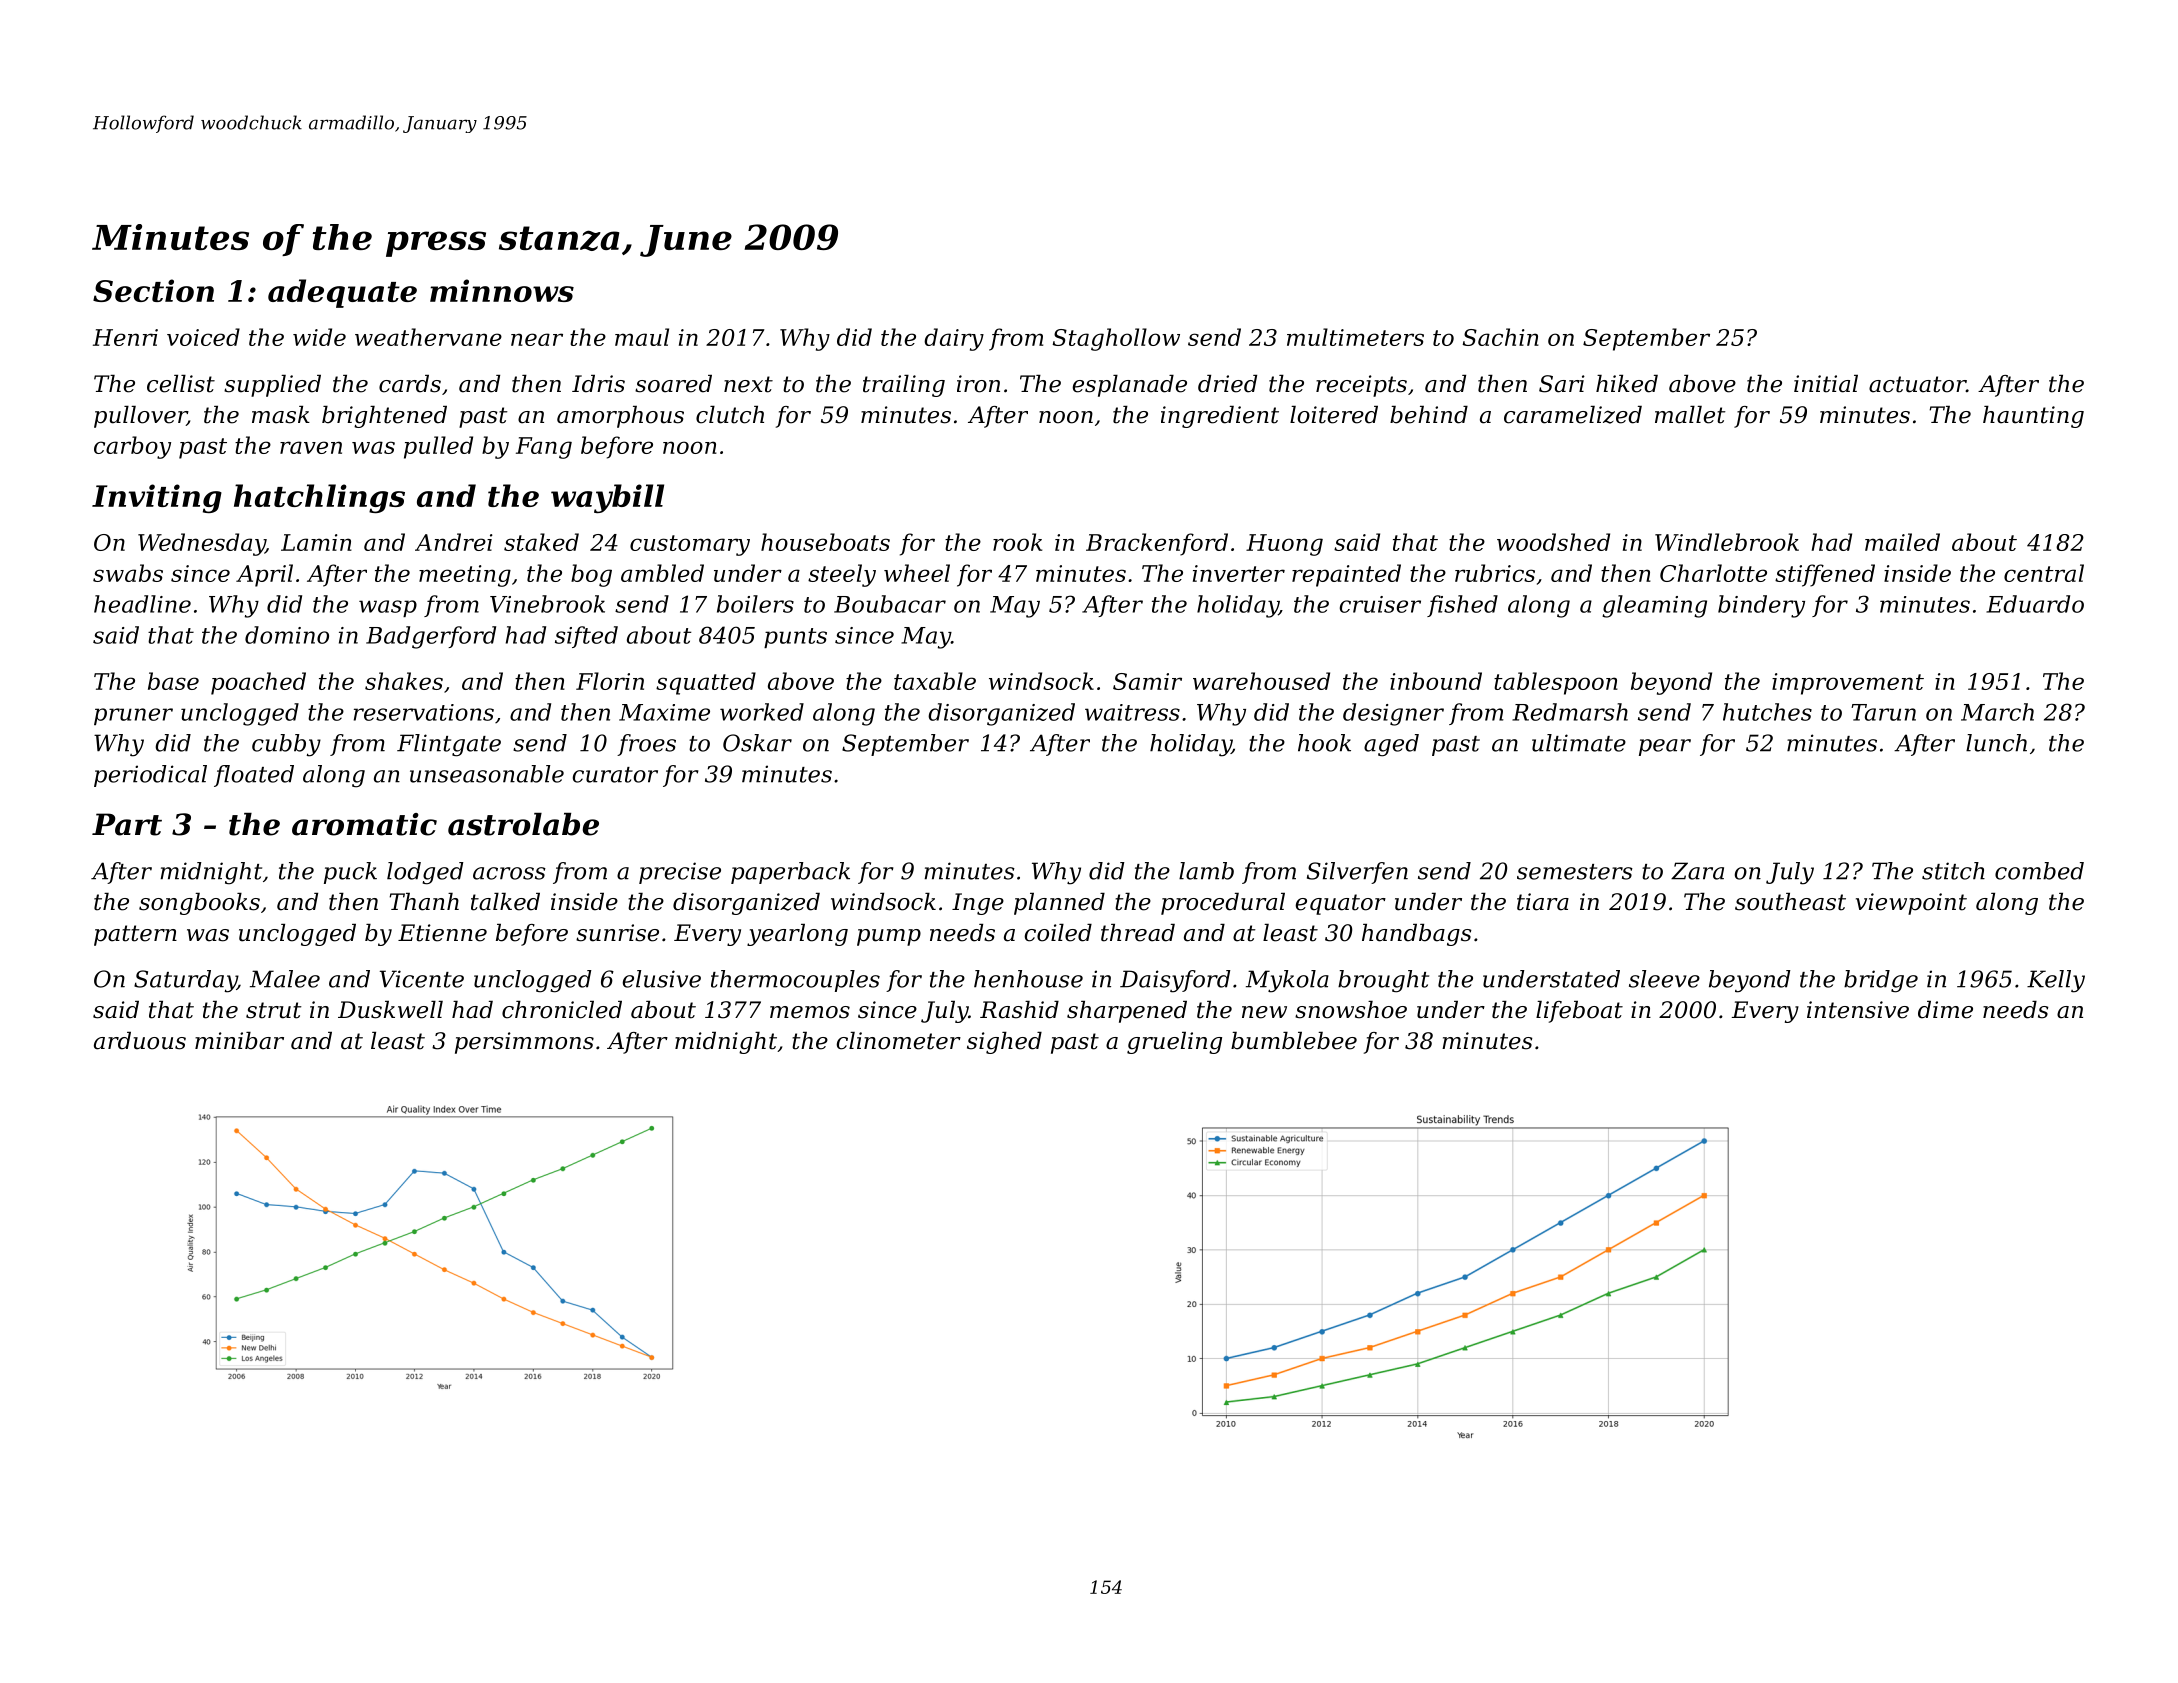  Describe the element at coordinates (133, 716) in the screenshot. I see `pruner` at that location.
